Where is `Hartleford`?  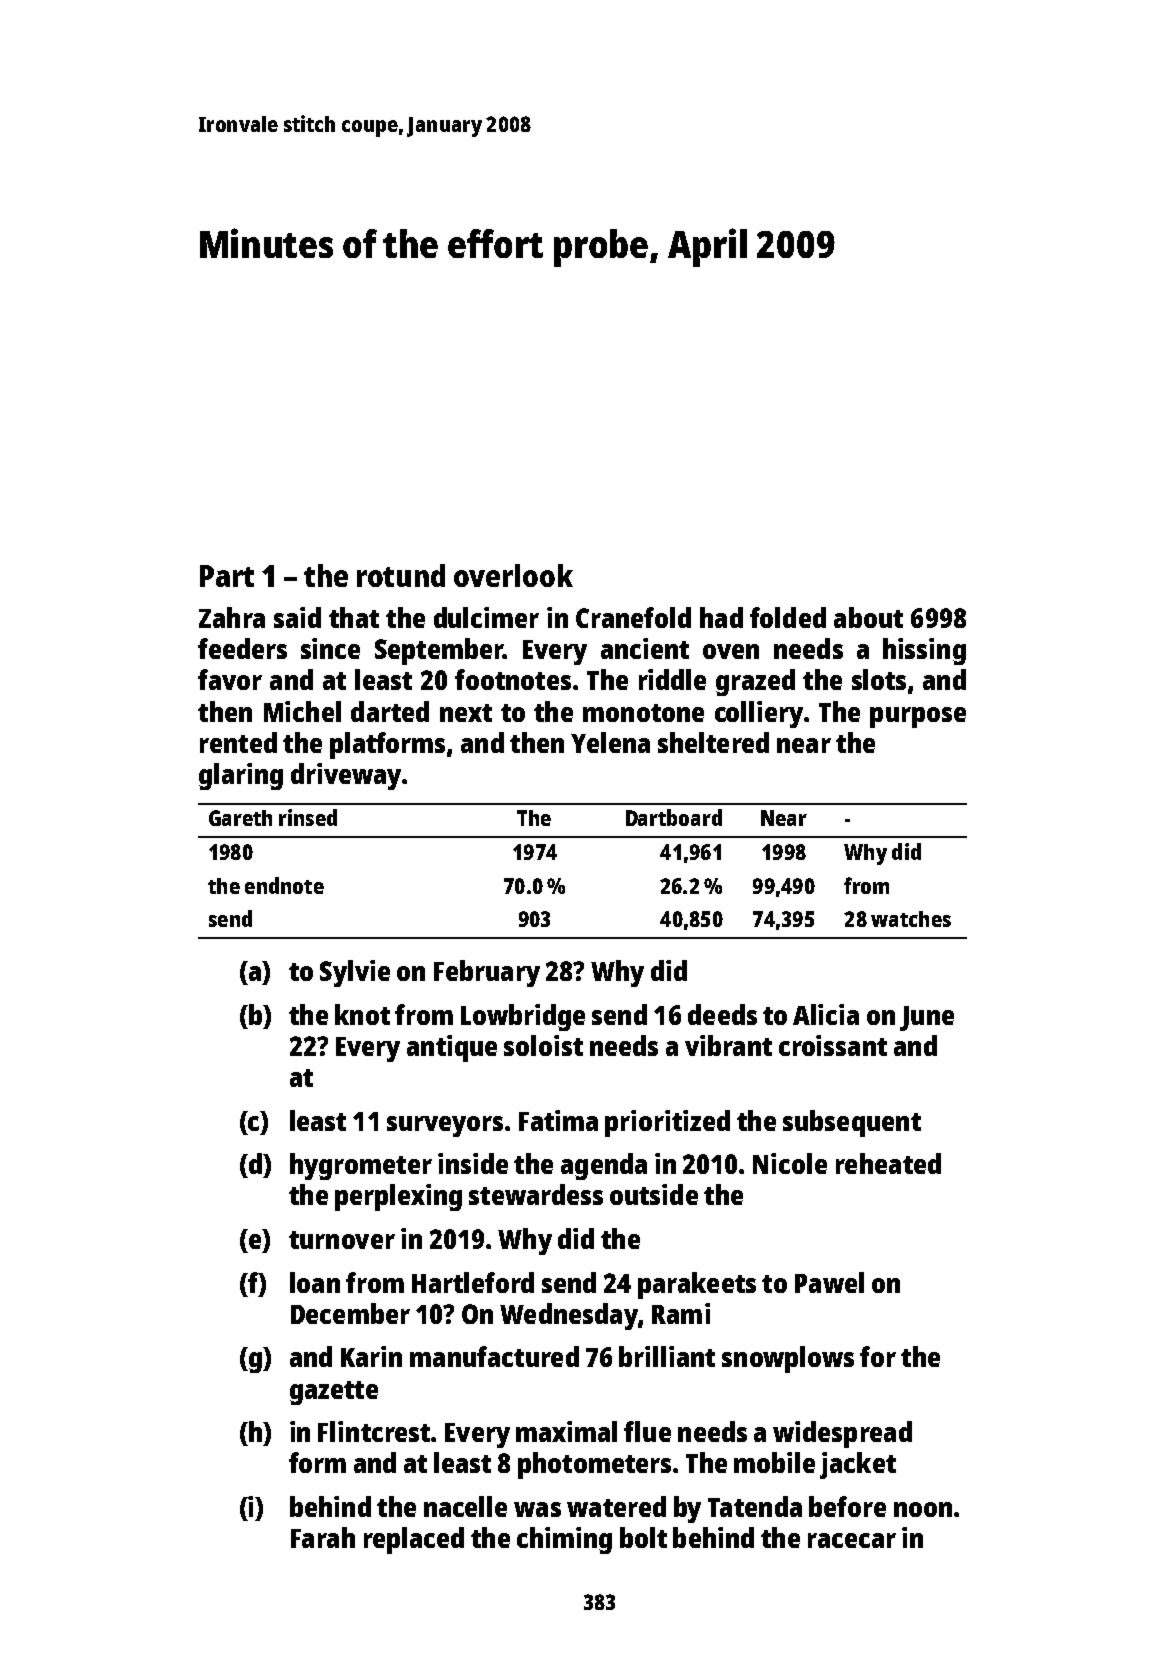 Hartleford is located at coordinates (473, 1282).
